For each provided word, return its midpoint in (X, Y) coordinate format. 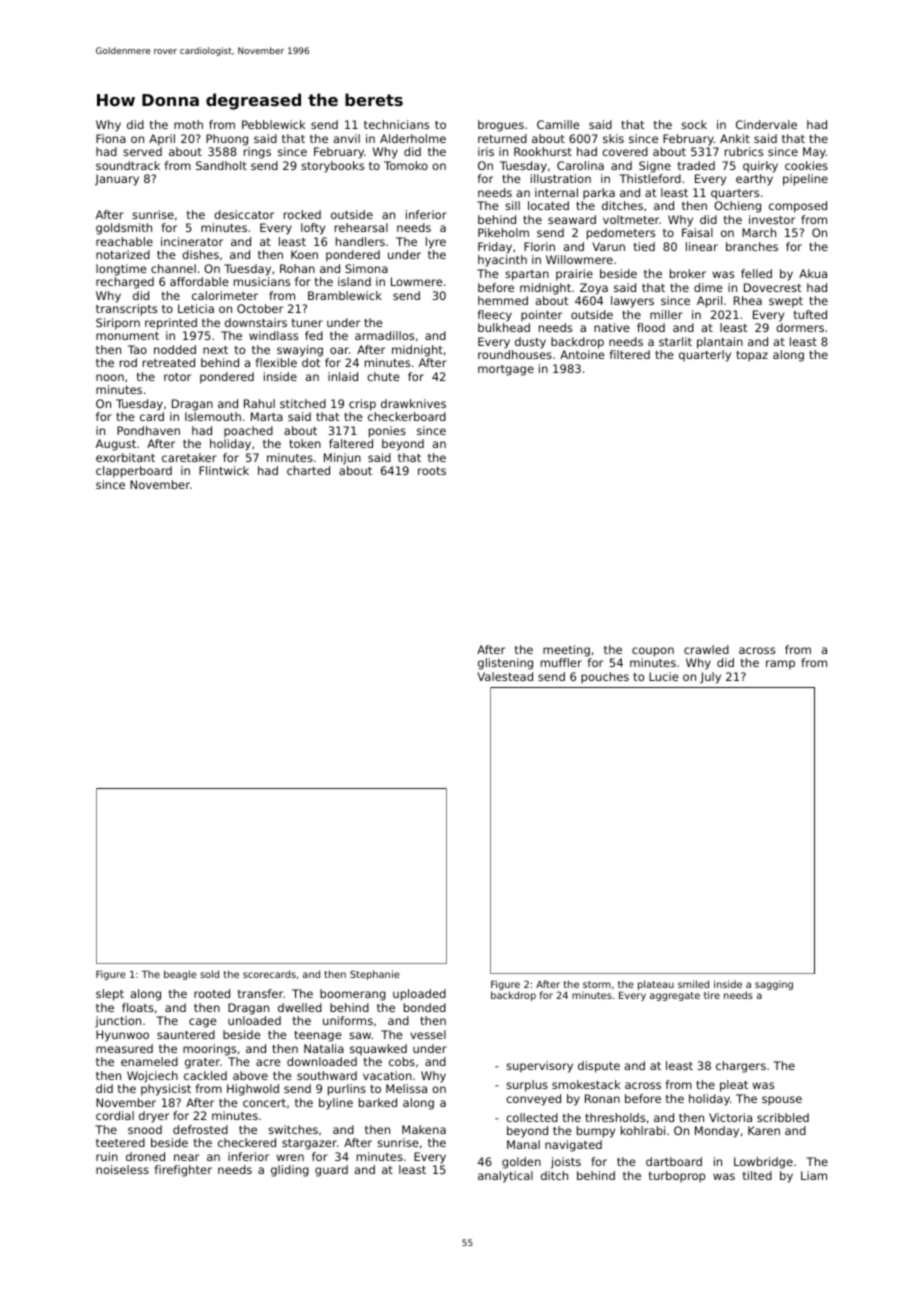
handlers (360, 241)
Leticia (196, 308)
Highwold (253, 1090)
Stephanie (374, 975)
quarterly (705, 356)
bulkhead (504, 327)
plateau (656, 985)
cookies (806, 165)
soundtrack (128, 165)
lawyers (632, 302)
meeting (566, 651)
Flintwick (224, 470)
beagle (180, 975)
